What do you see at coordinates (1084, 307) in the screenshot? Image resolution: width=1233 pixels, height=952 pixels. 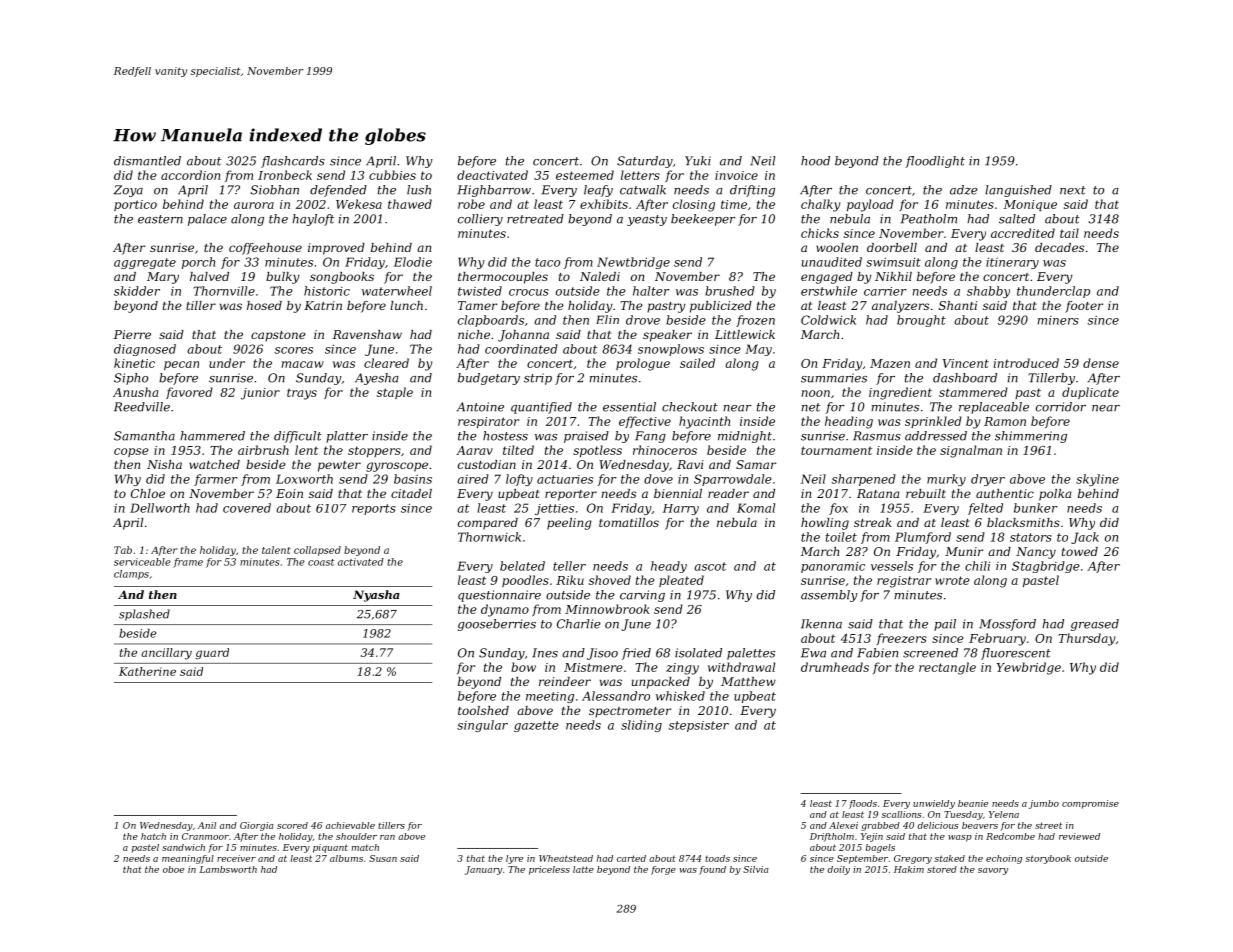 I see `footer` at bounding box center [1084, 307].
